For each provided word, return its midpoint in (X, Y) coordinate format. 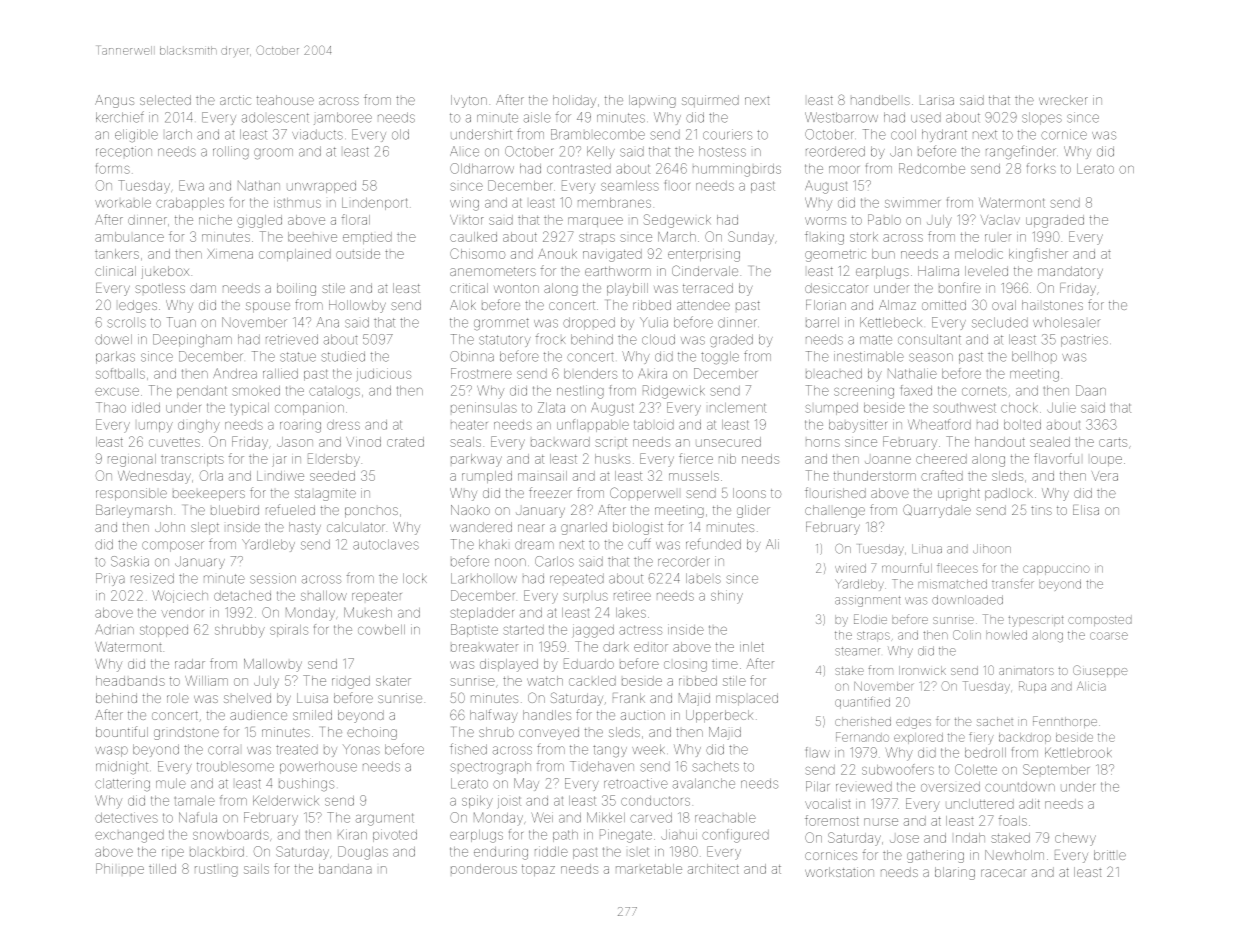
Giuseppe (1100, 671)
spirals (289, 630)
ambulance (129, 237)
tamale (195, 801)
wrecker (1063, 100)
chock (1019, 408)
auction (643, 715)
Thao (111, 407)
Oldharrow (482, 168)
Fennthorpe (1065, 722)
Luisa (312, 698)
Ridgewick (674, 392)
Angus (114, 101)
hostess (722, 151)
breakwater (484, 647)
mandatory (1070, 272)
